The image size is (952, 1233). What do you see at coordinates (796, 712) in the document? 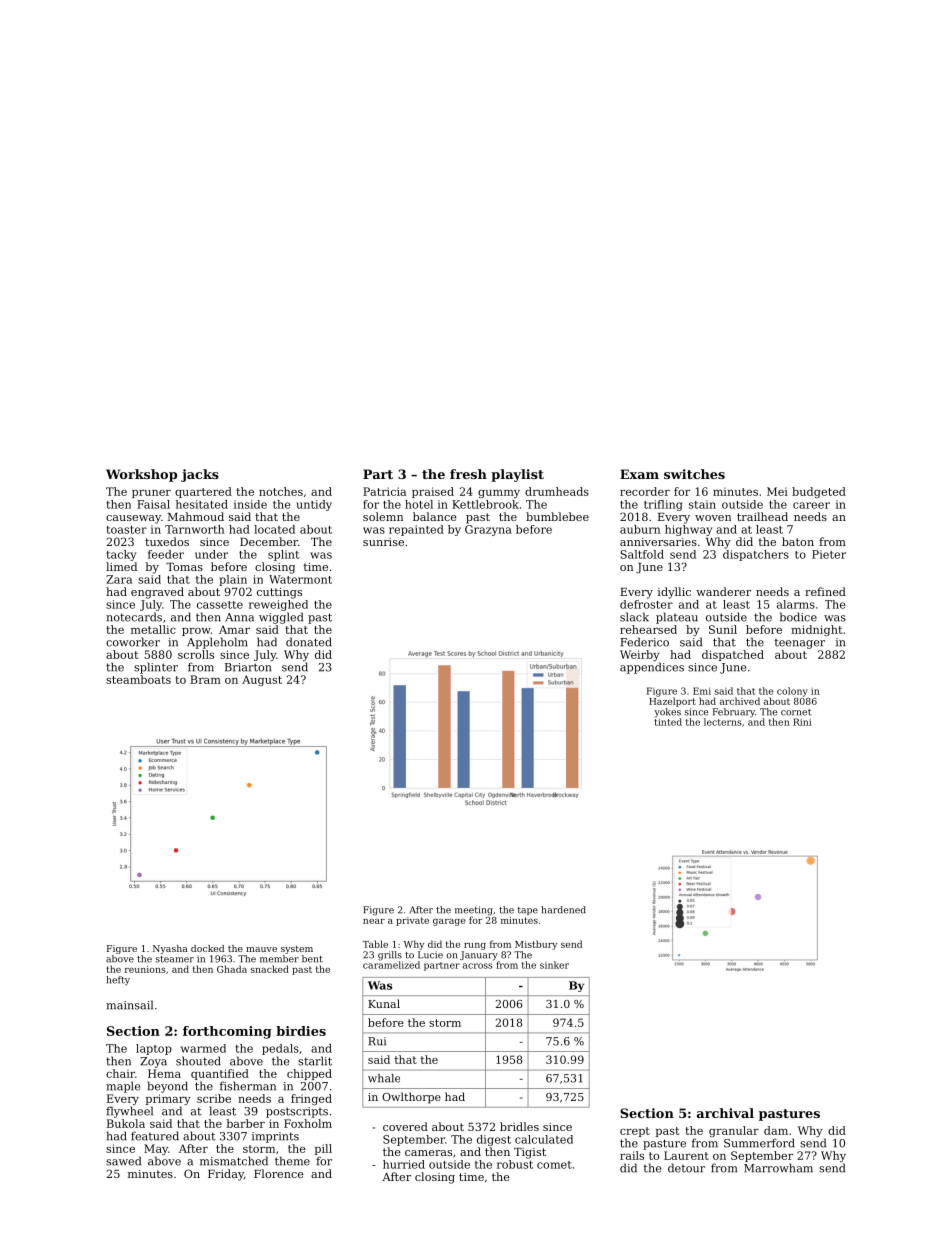
I see `cornet` at bounding box center [796, 712].
